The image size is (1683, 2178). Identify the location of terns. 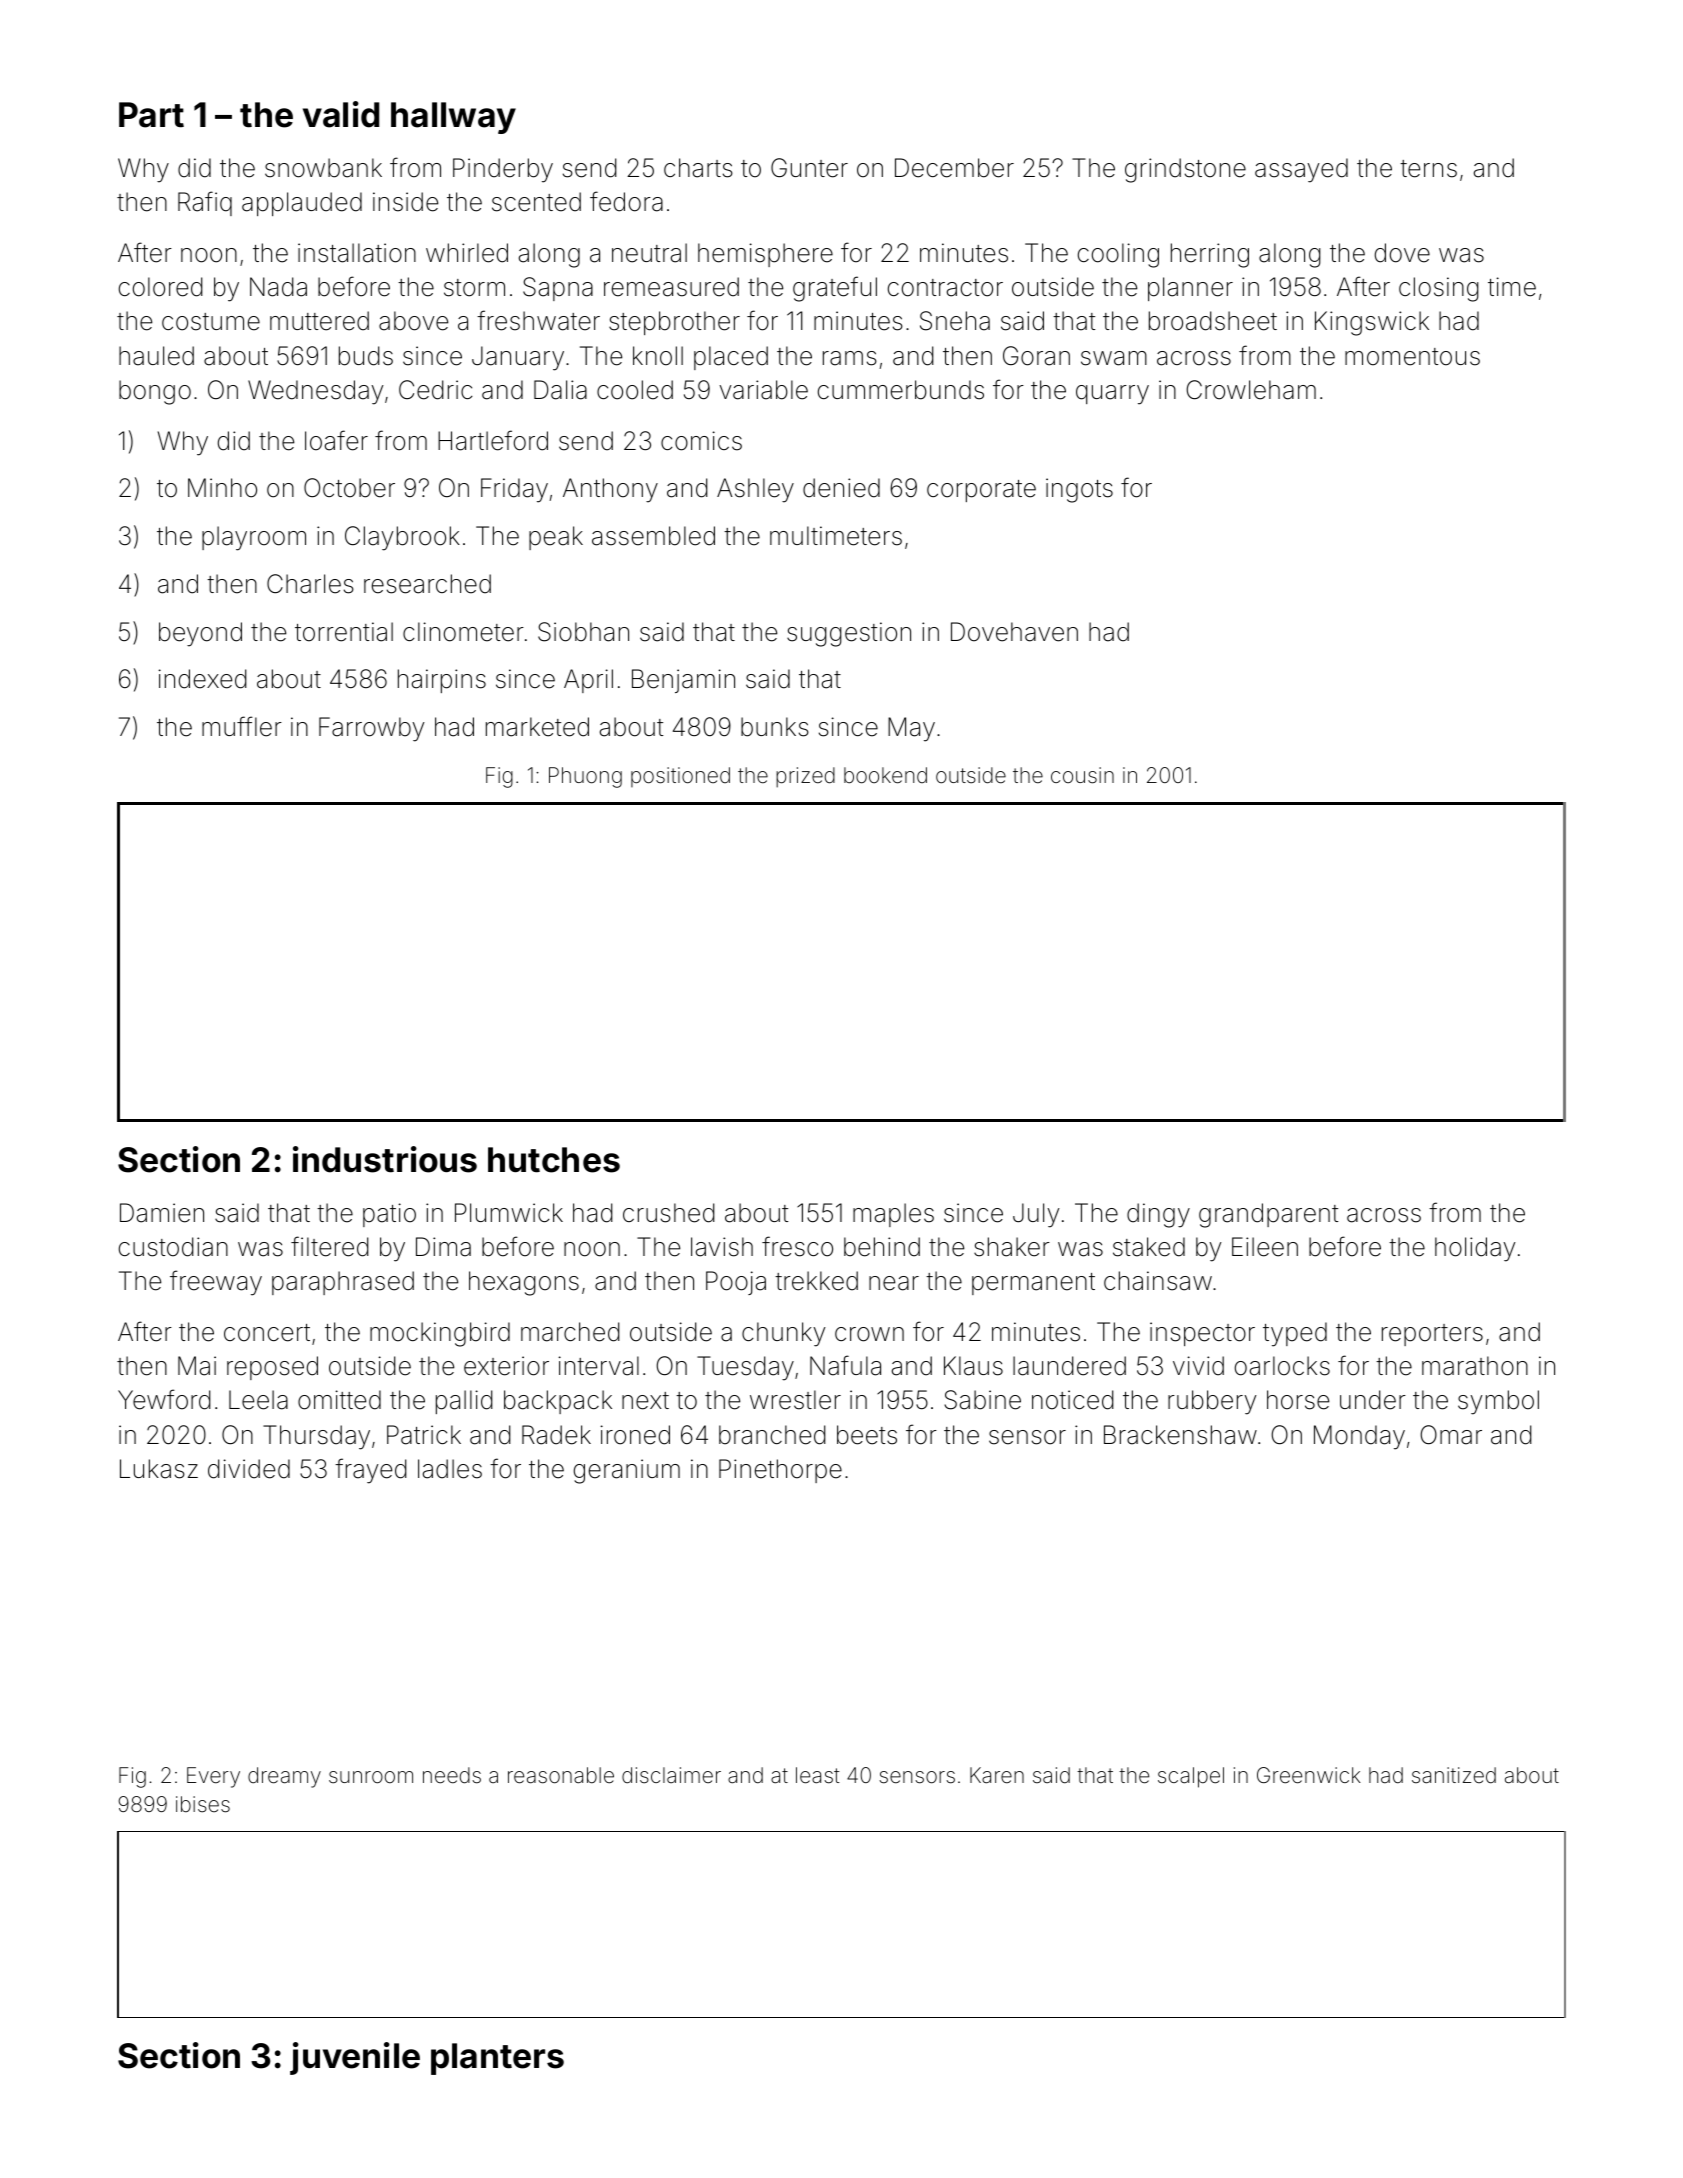
(1428, 169).
